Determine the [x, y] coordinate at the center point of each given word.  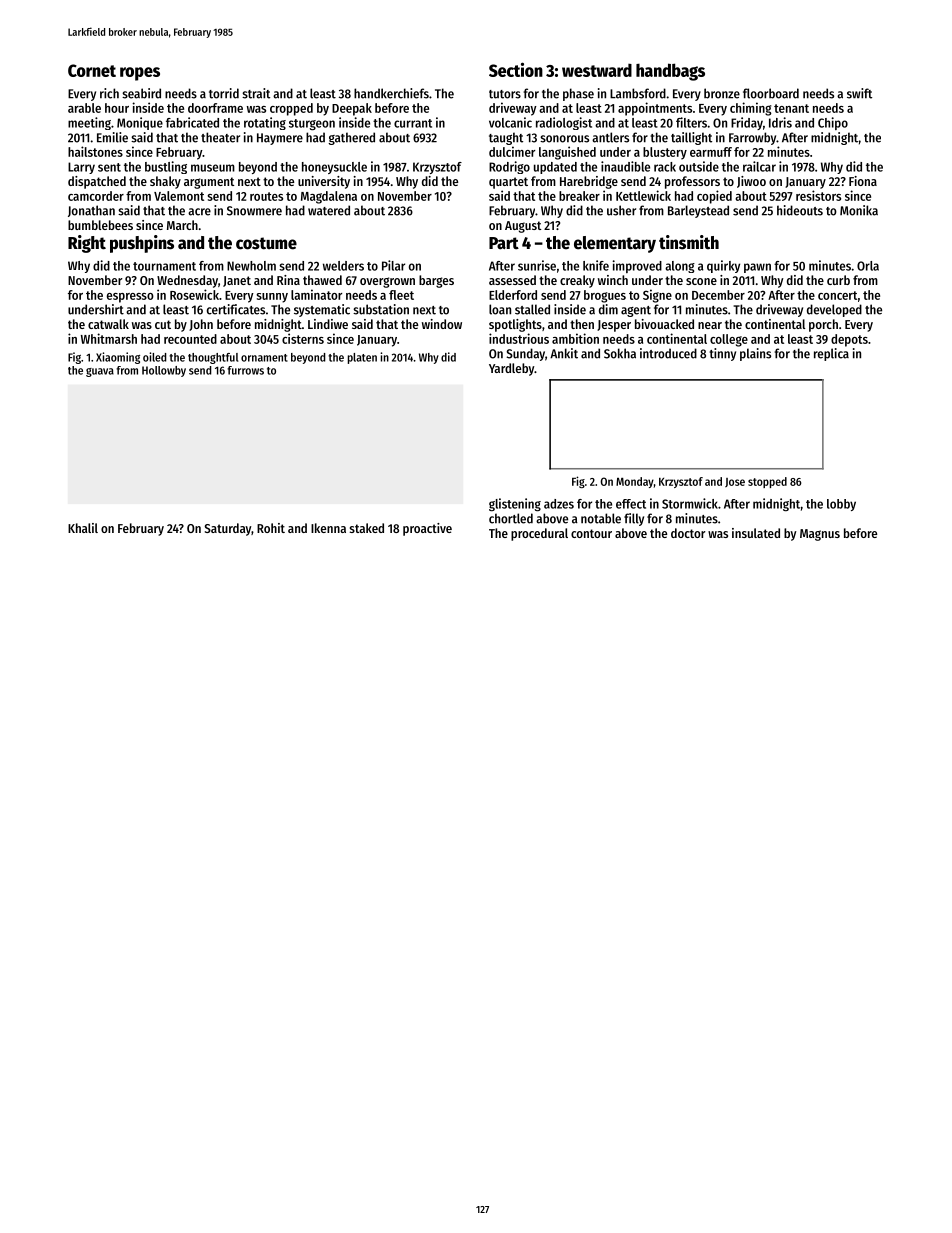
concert [837, 295]
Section [516, 69]
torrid [224, 93]
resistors [818, 195]
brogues [605, 296]
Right [87, 244]
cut [163, 324]
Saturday [228, 529]
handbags [670, 72]
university [324, 182]
